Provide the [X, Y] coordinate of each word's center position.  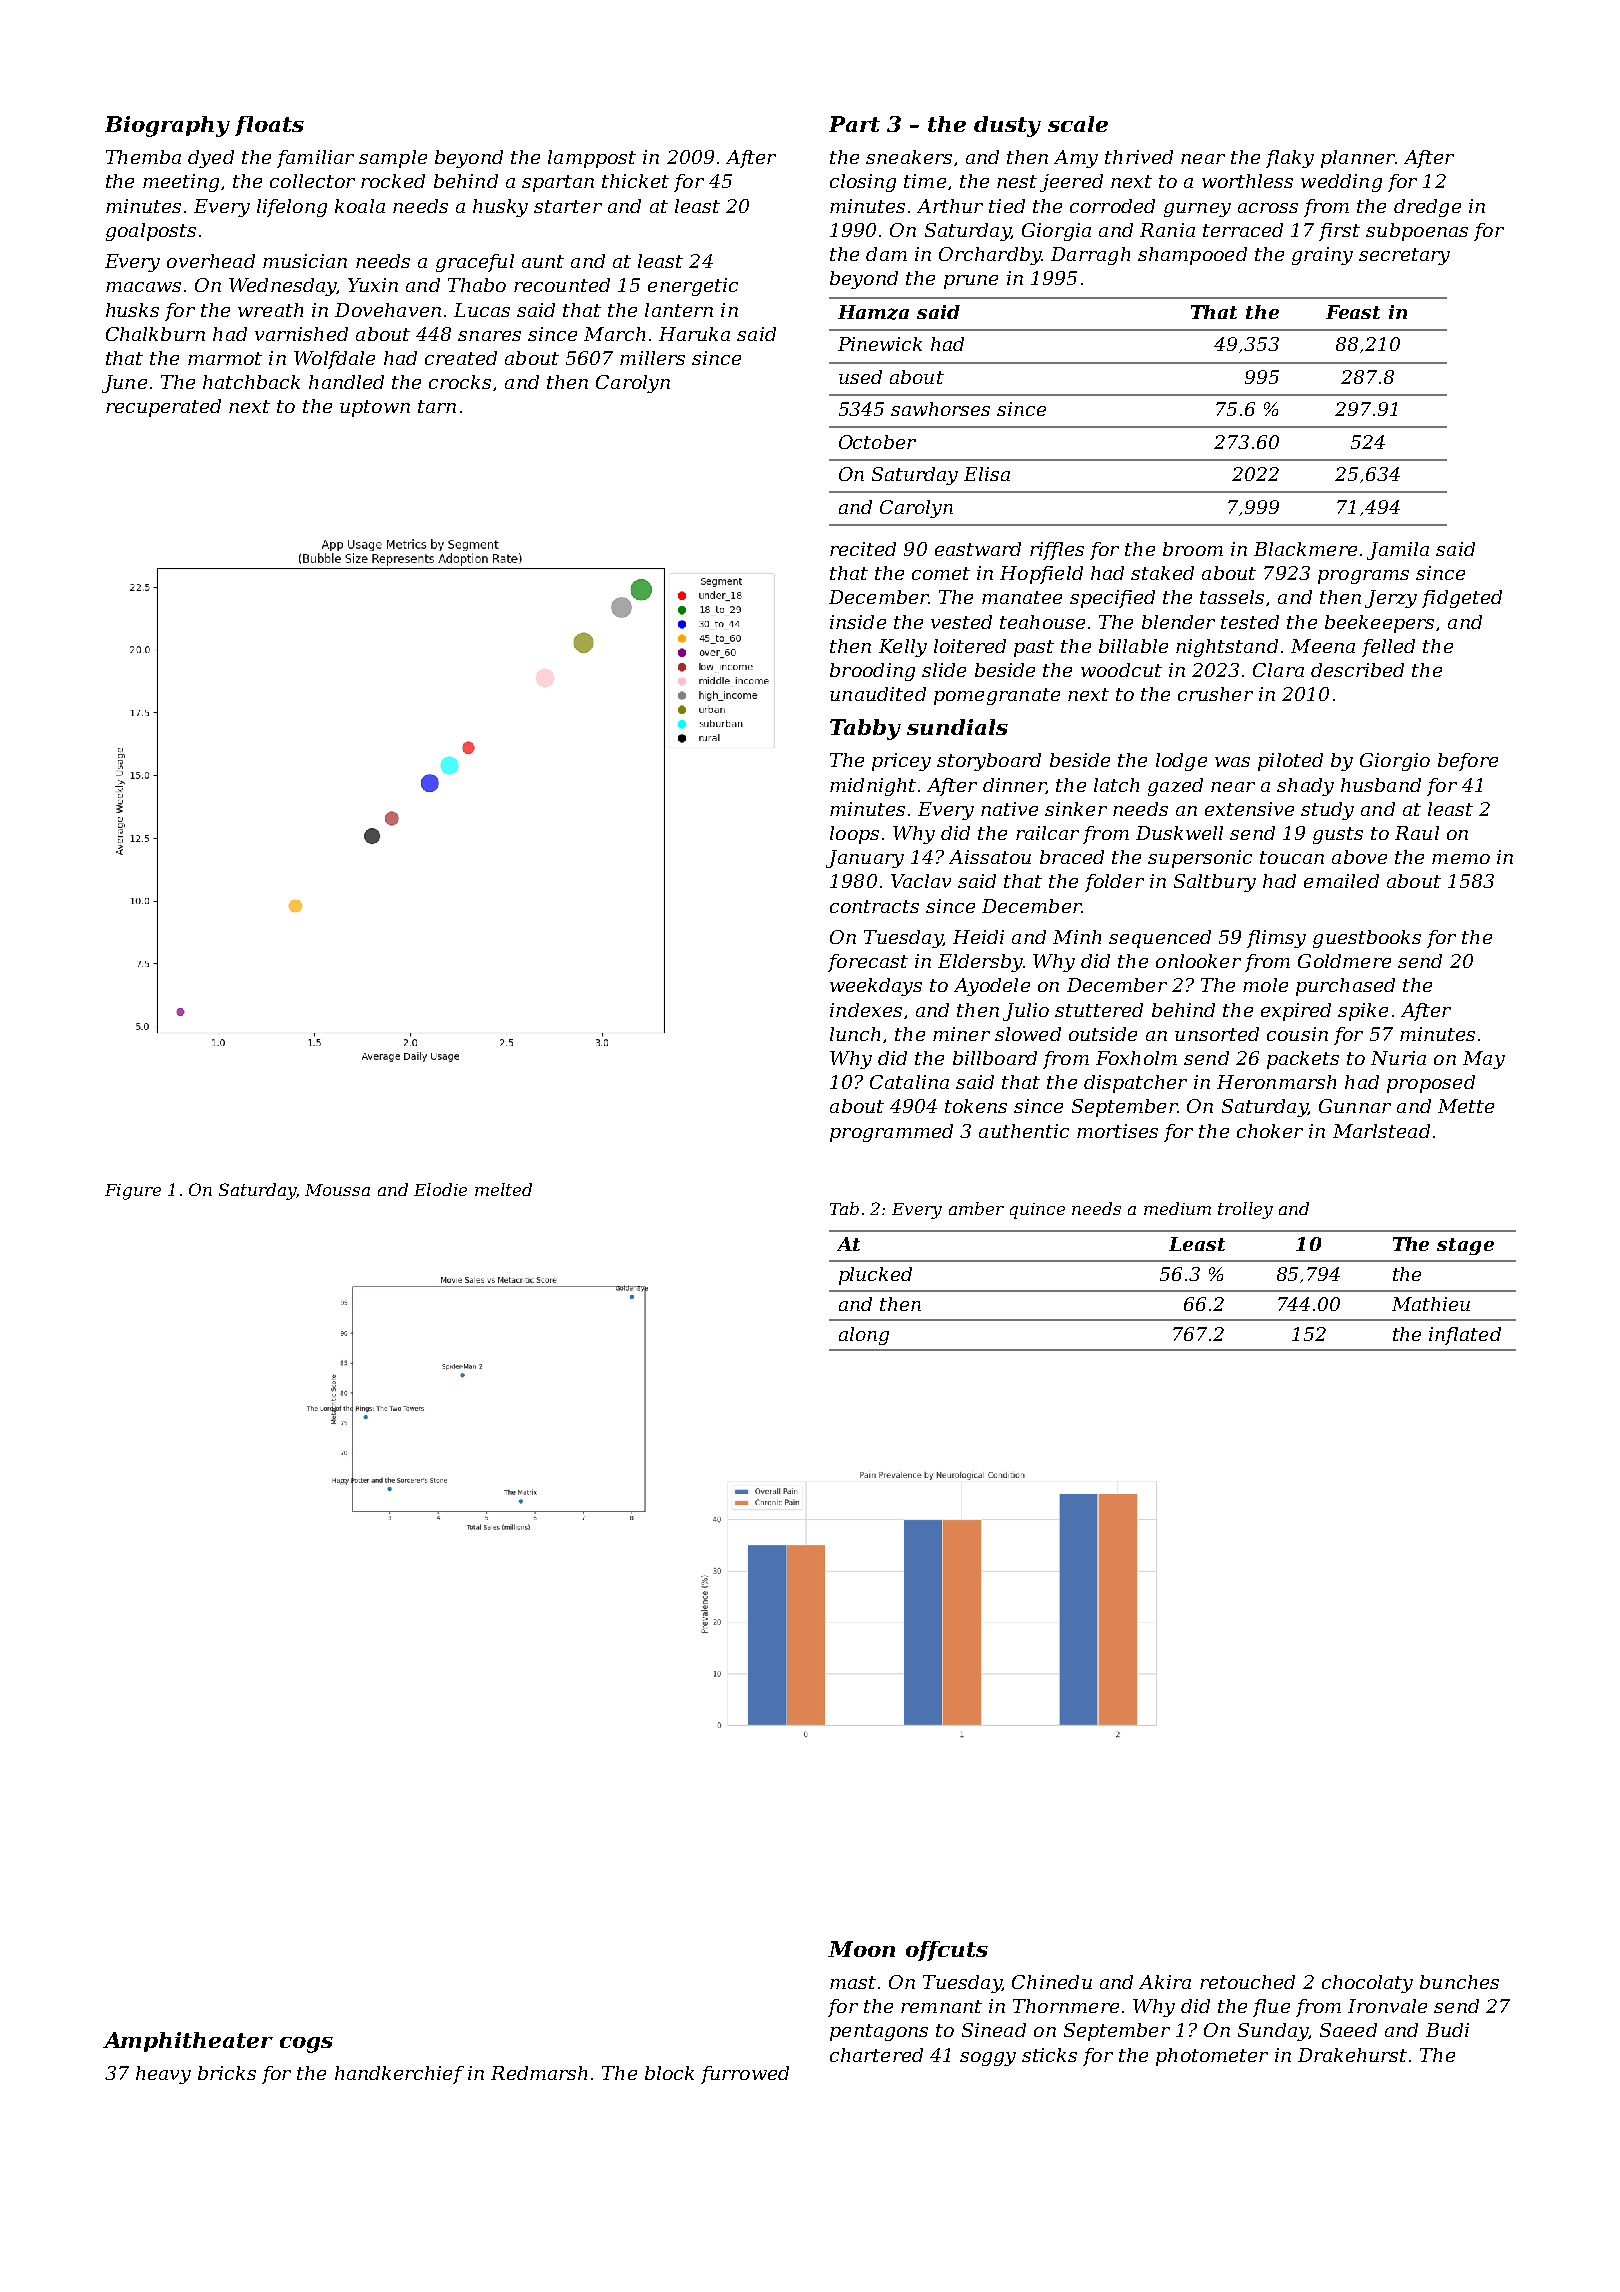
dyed [211, 159]
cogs [306, 2045]
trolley [1245, 1210]
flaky [1290, 159]
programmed [891, 1133]
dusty [1007, 126]
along [864, 1336]
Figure [133, 1192]
